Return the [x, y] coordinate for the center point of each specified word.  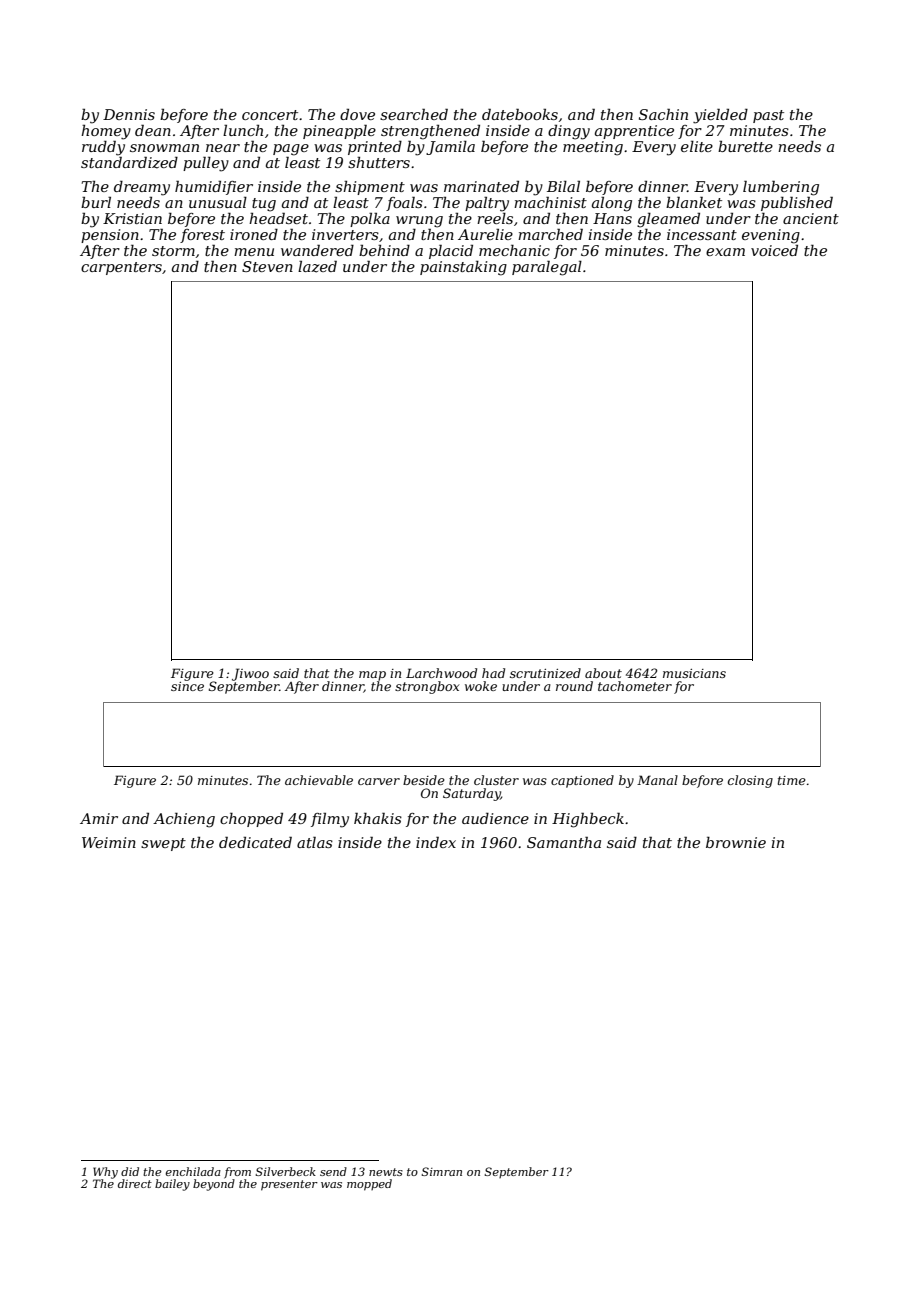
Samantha [564, 842]
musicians [694, 673]
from [237, 1173]
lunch [243, 130]
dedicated [255, 842]
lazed [317, 266]
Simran [442, 1171]
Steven [267, 266]
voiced [774, 250]
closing [750, 781]
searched [414, 114]
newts [386, 1172]
